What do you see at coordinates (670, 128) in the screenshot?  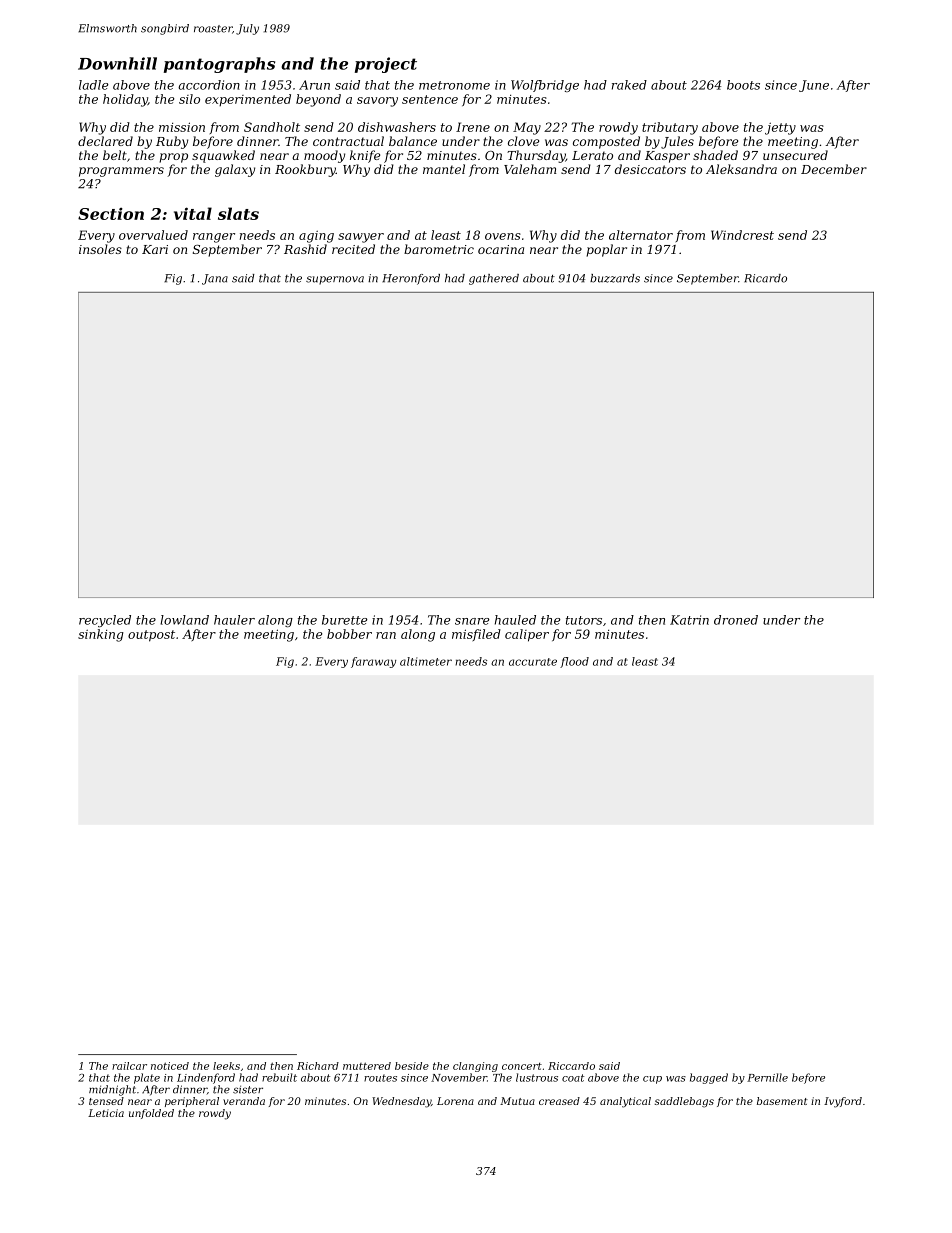 I see `tributary` at bounding box center [670, 128].
